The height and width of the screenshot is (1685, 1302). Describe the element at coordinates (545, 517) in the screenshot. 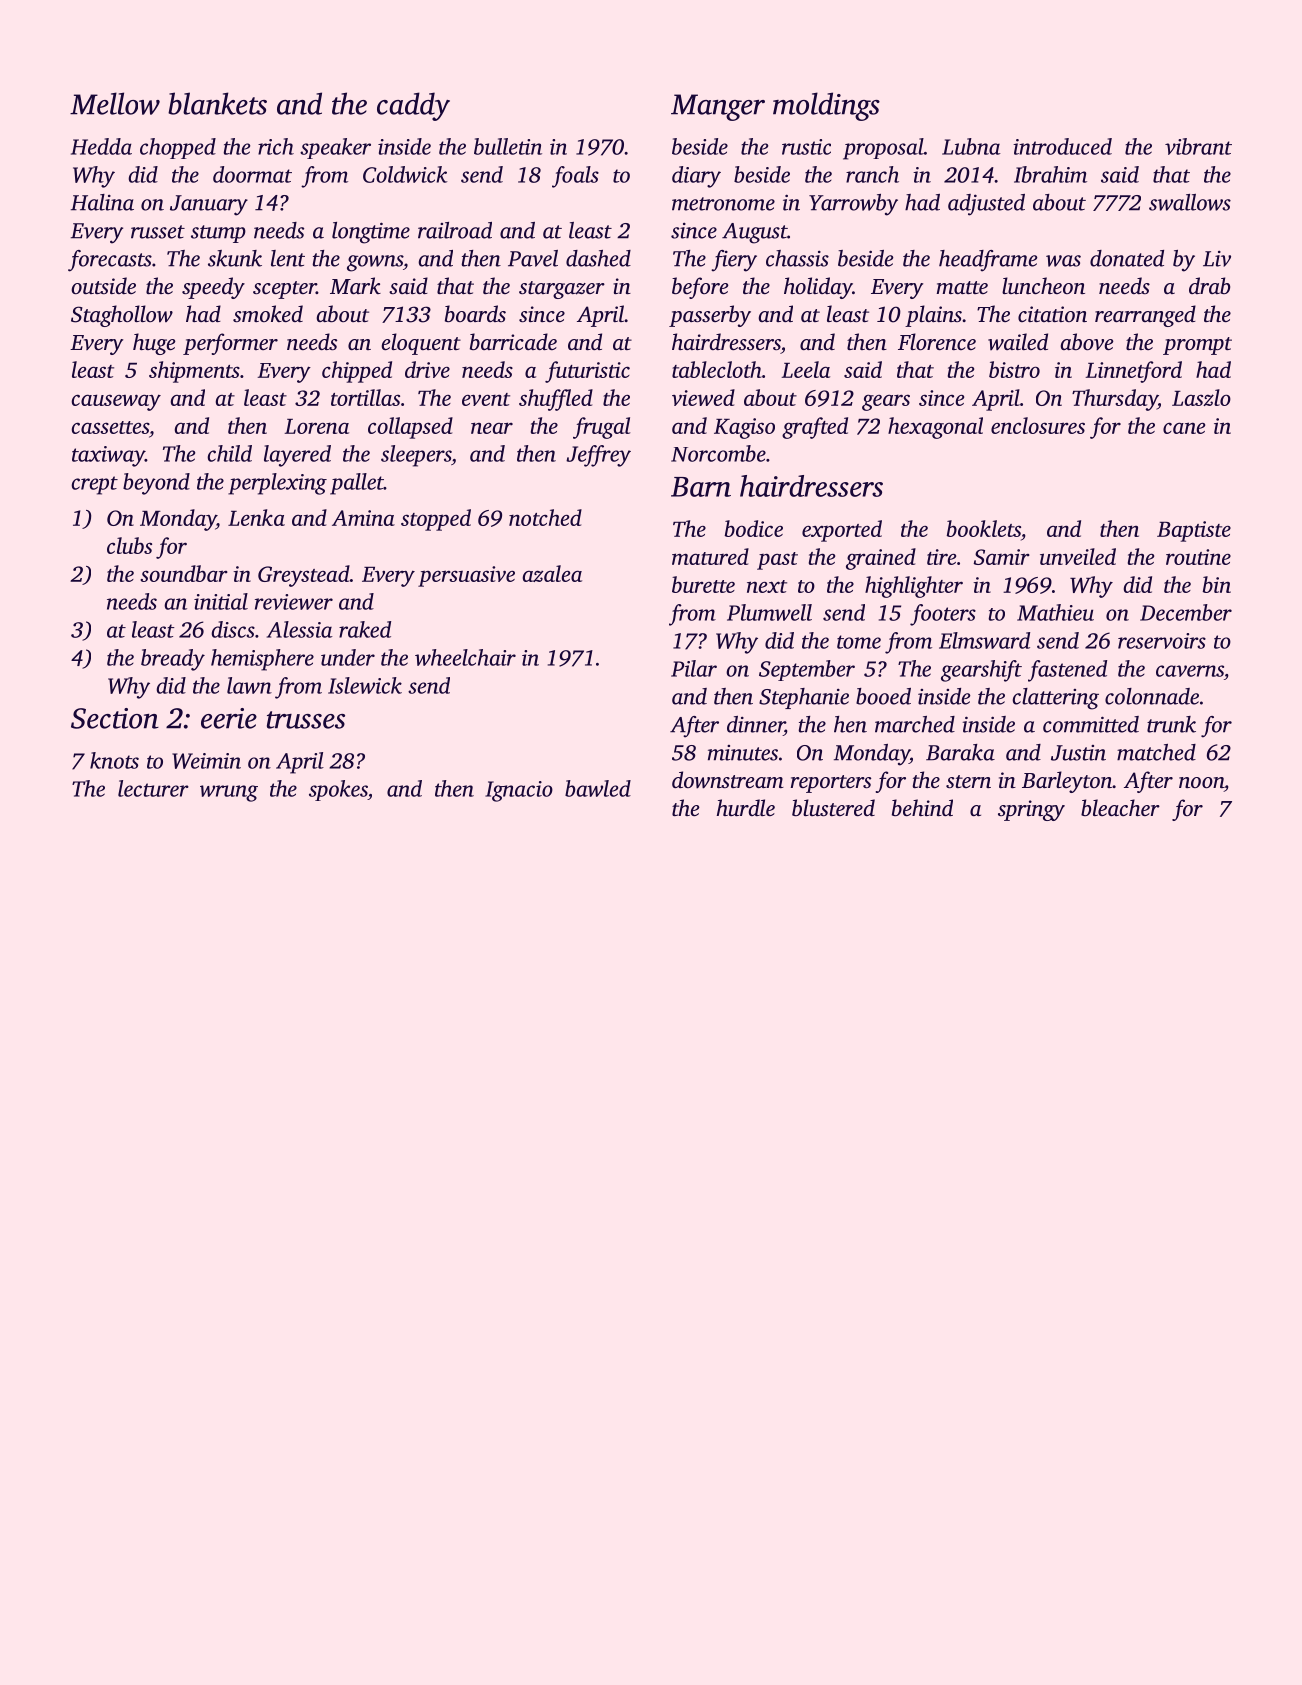

I see `notched` at that location.
